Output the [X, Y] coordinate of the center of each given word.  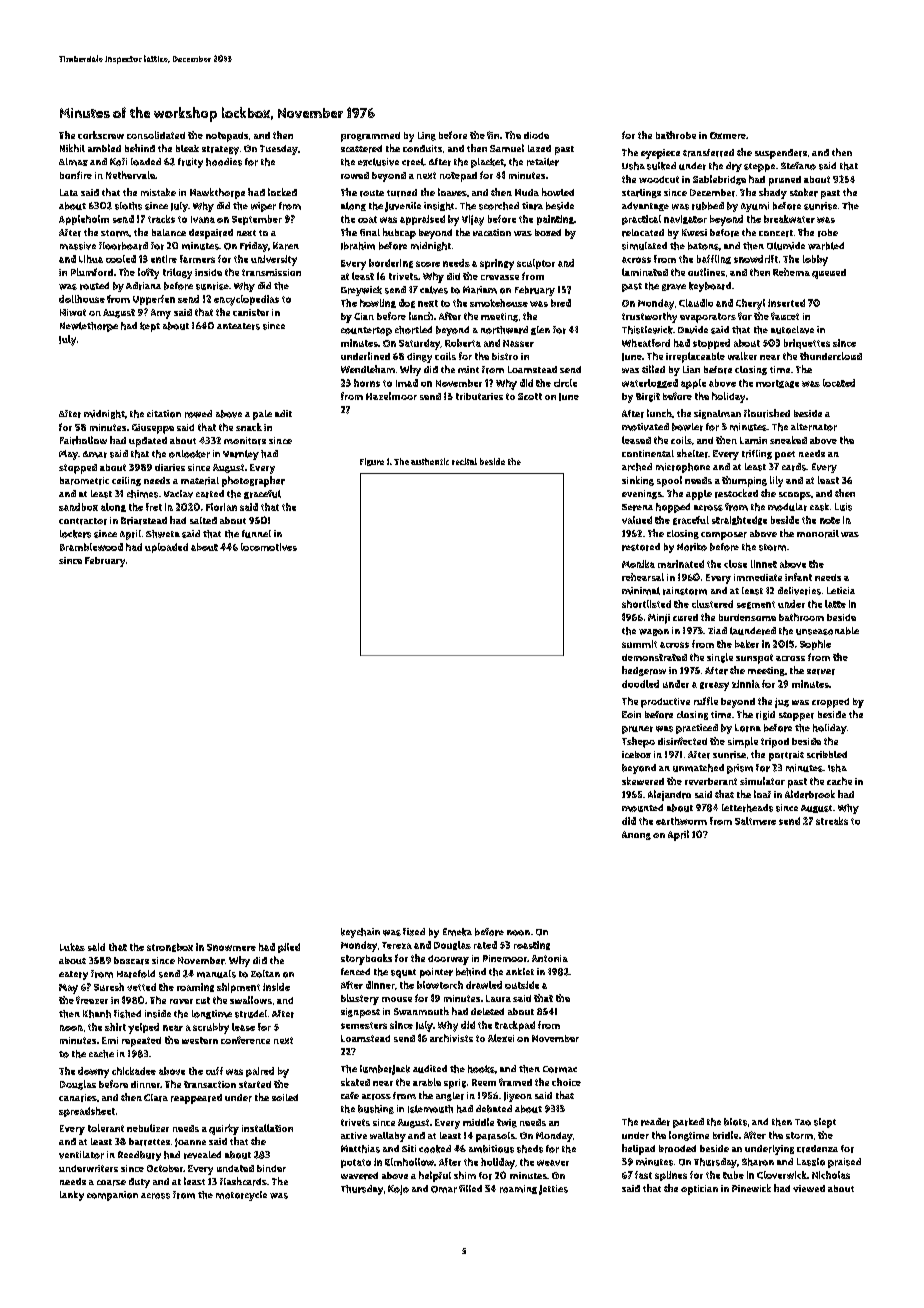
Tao [803, 1122]
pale [262, 415]
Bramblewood [91, 547]
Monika [638, 564]
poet [785, 455]
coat [367, 219]
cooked [435, 1149]
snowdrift [756, 259]
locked [282, 192]
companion [112, 1196]
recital [464, 461]
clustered [712, 604]
